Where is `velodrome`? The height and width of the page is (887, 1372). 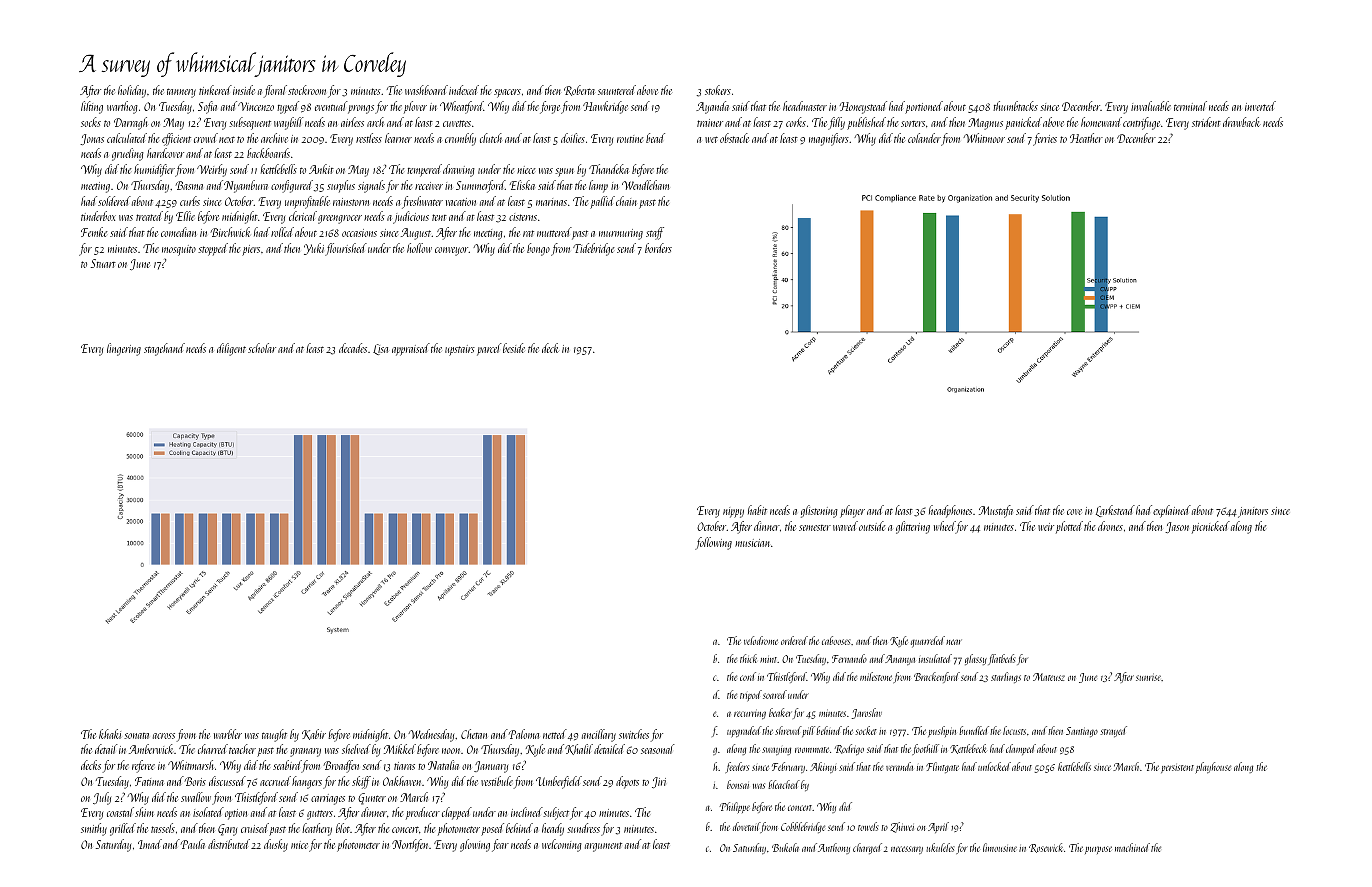
velodrome is located at coordinates (761, 640).
